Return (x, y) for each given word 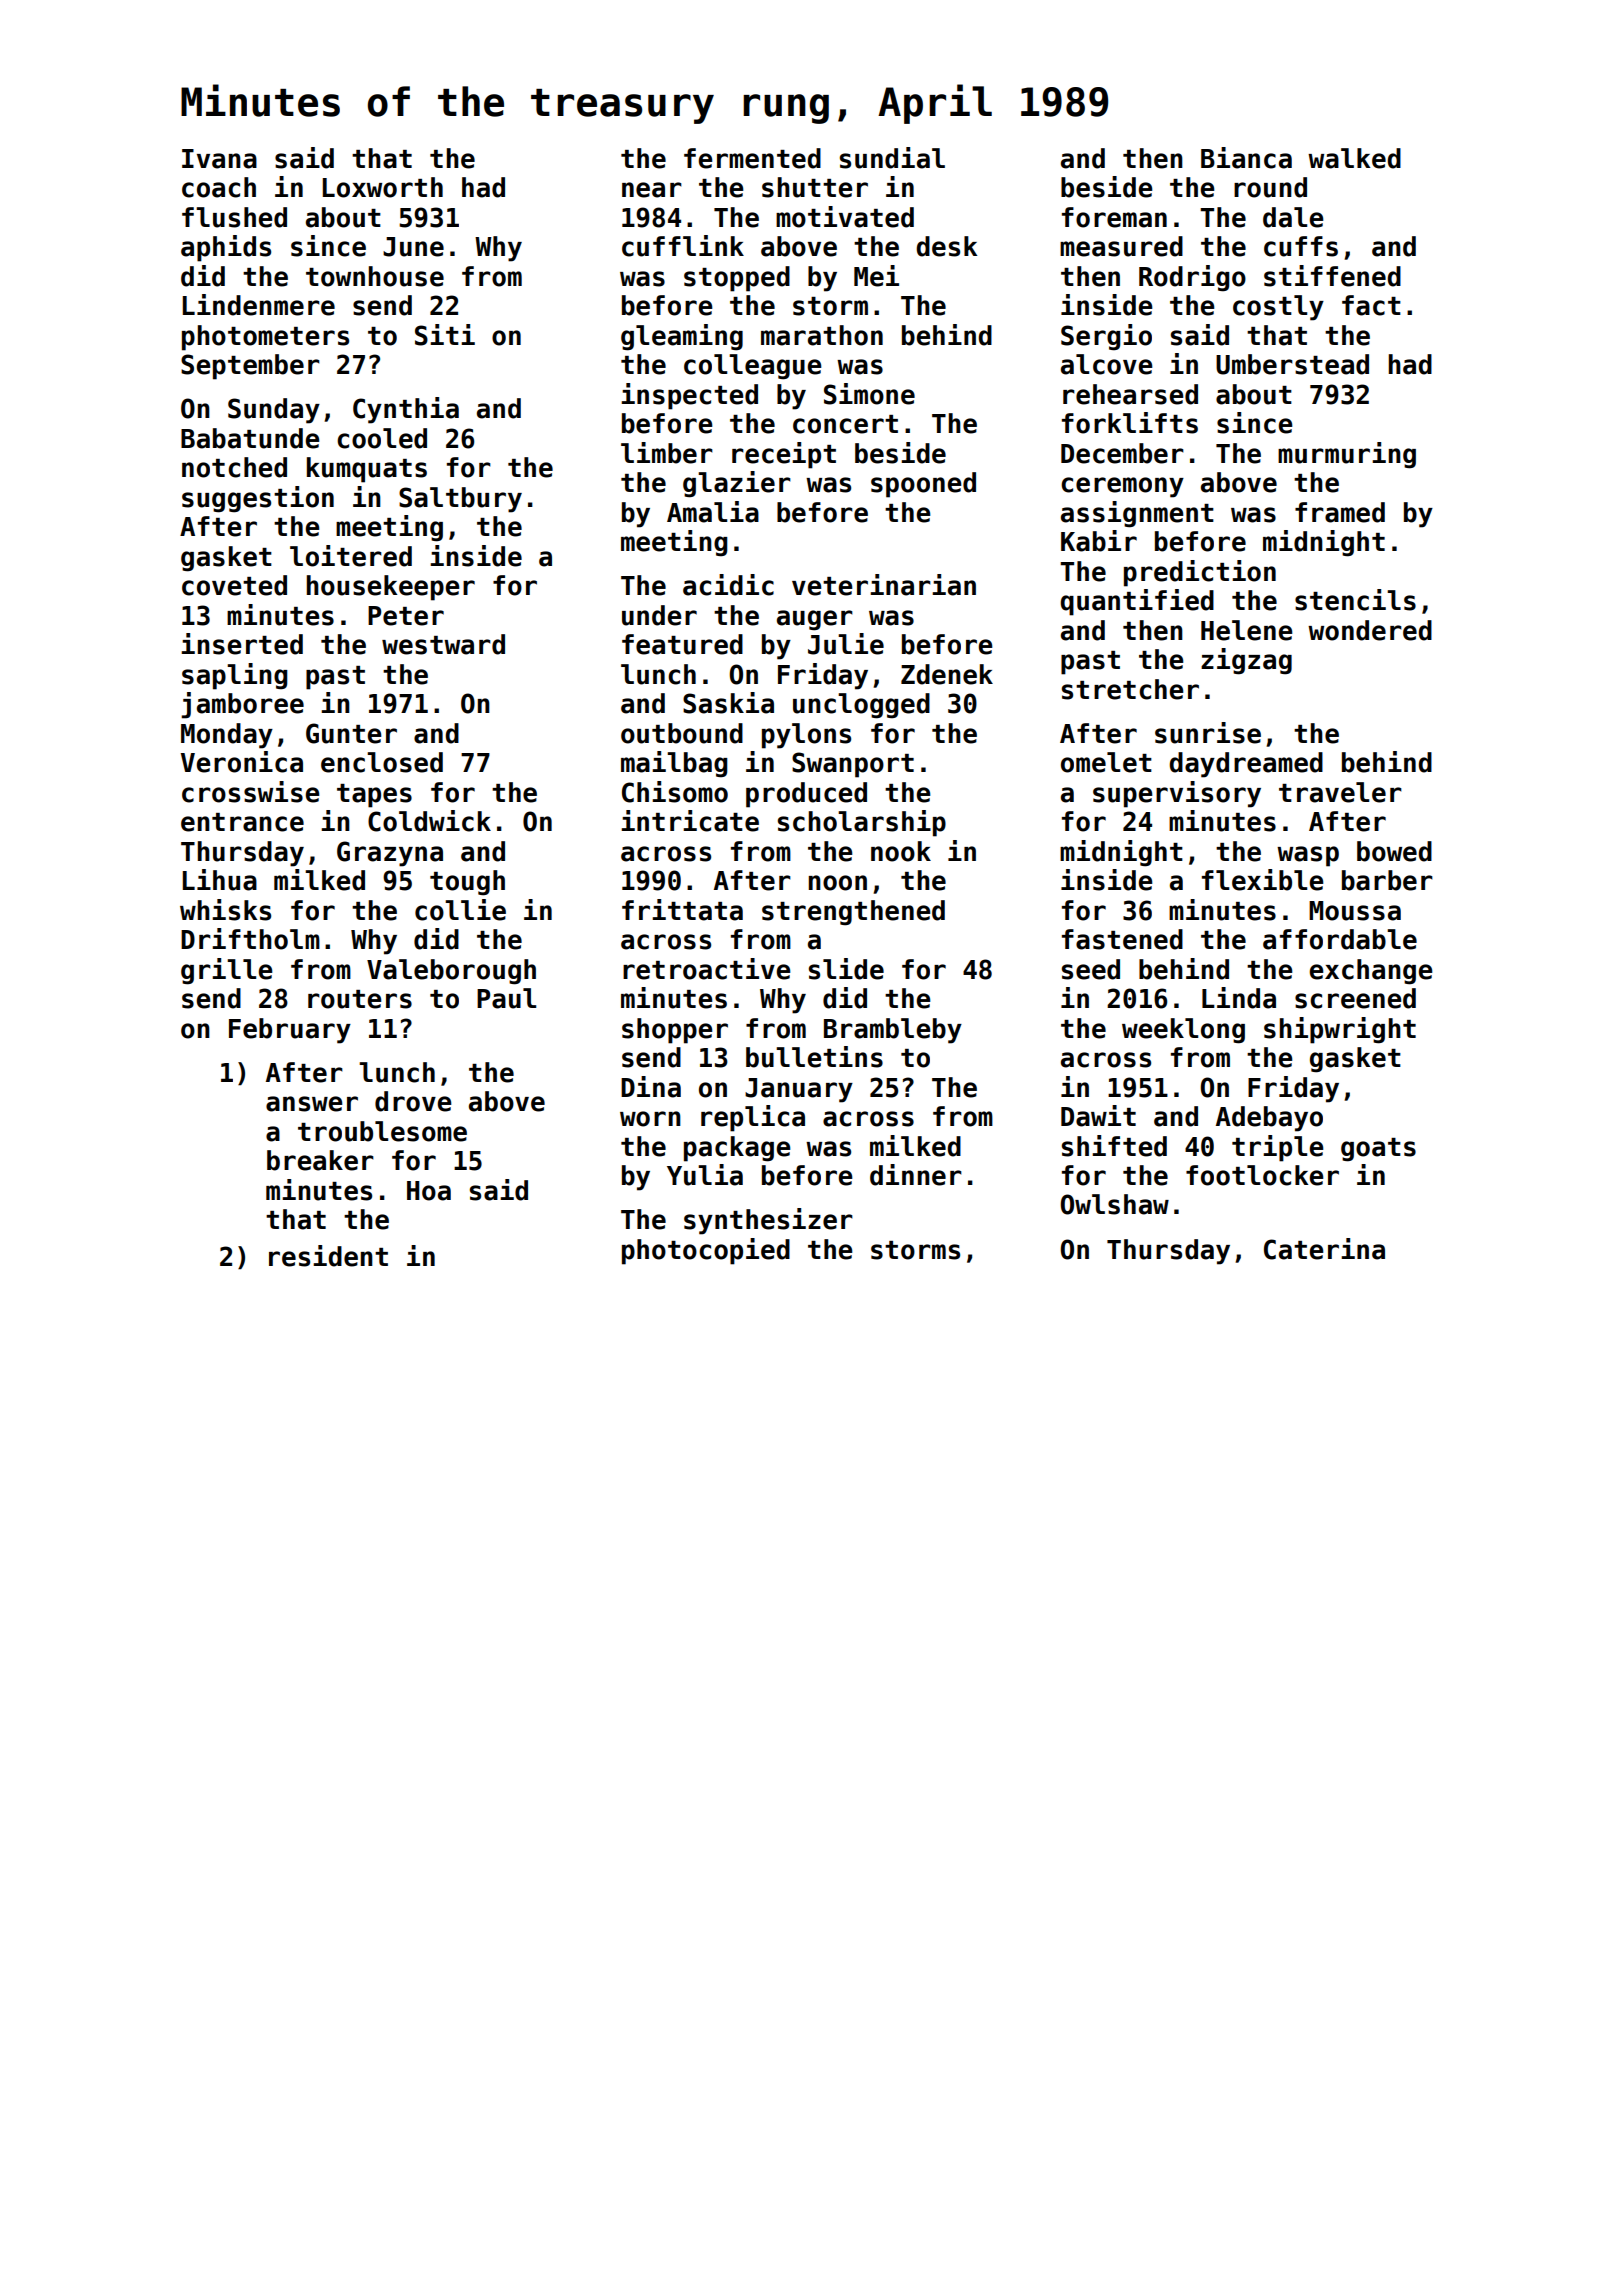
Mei (876, 276)
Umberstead (1292, 364)
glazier (737, 484)
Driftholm (250, 939)
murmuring (1347, 455)
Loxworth (383, 187)
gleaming (682, 337)
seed (1091, 969)
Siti (445, 335)
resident (328, 1256)
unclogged (861, 706)
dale (1293, 217)
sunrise (1208, 733)
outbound (682, 733)
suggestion (258, 499)
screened (1355, 998)
